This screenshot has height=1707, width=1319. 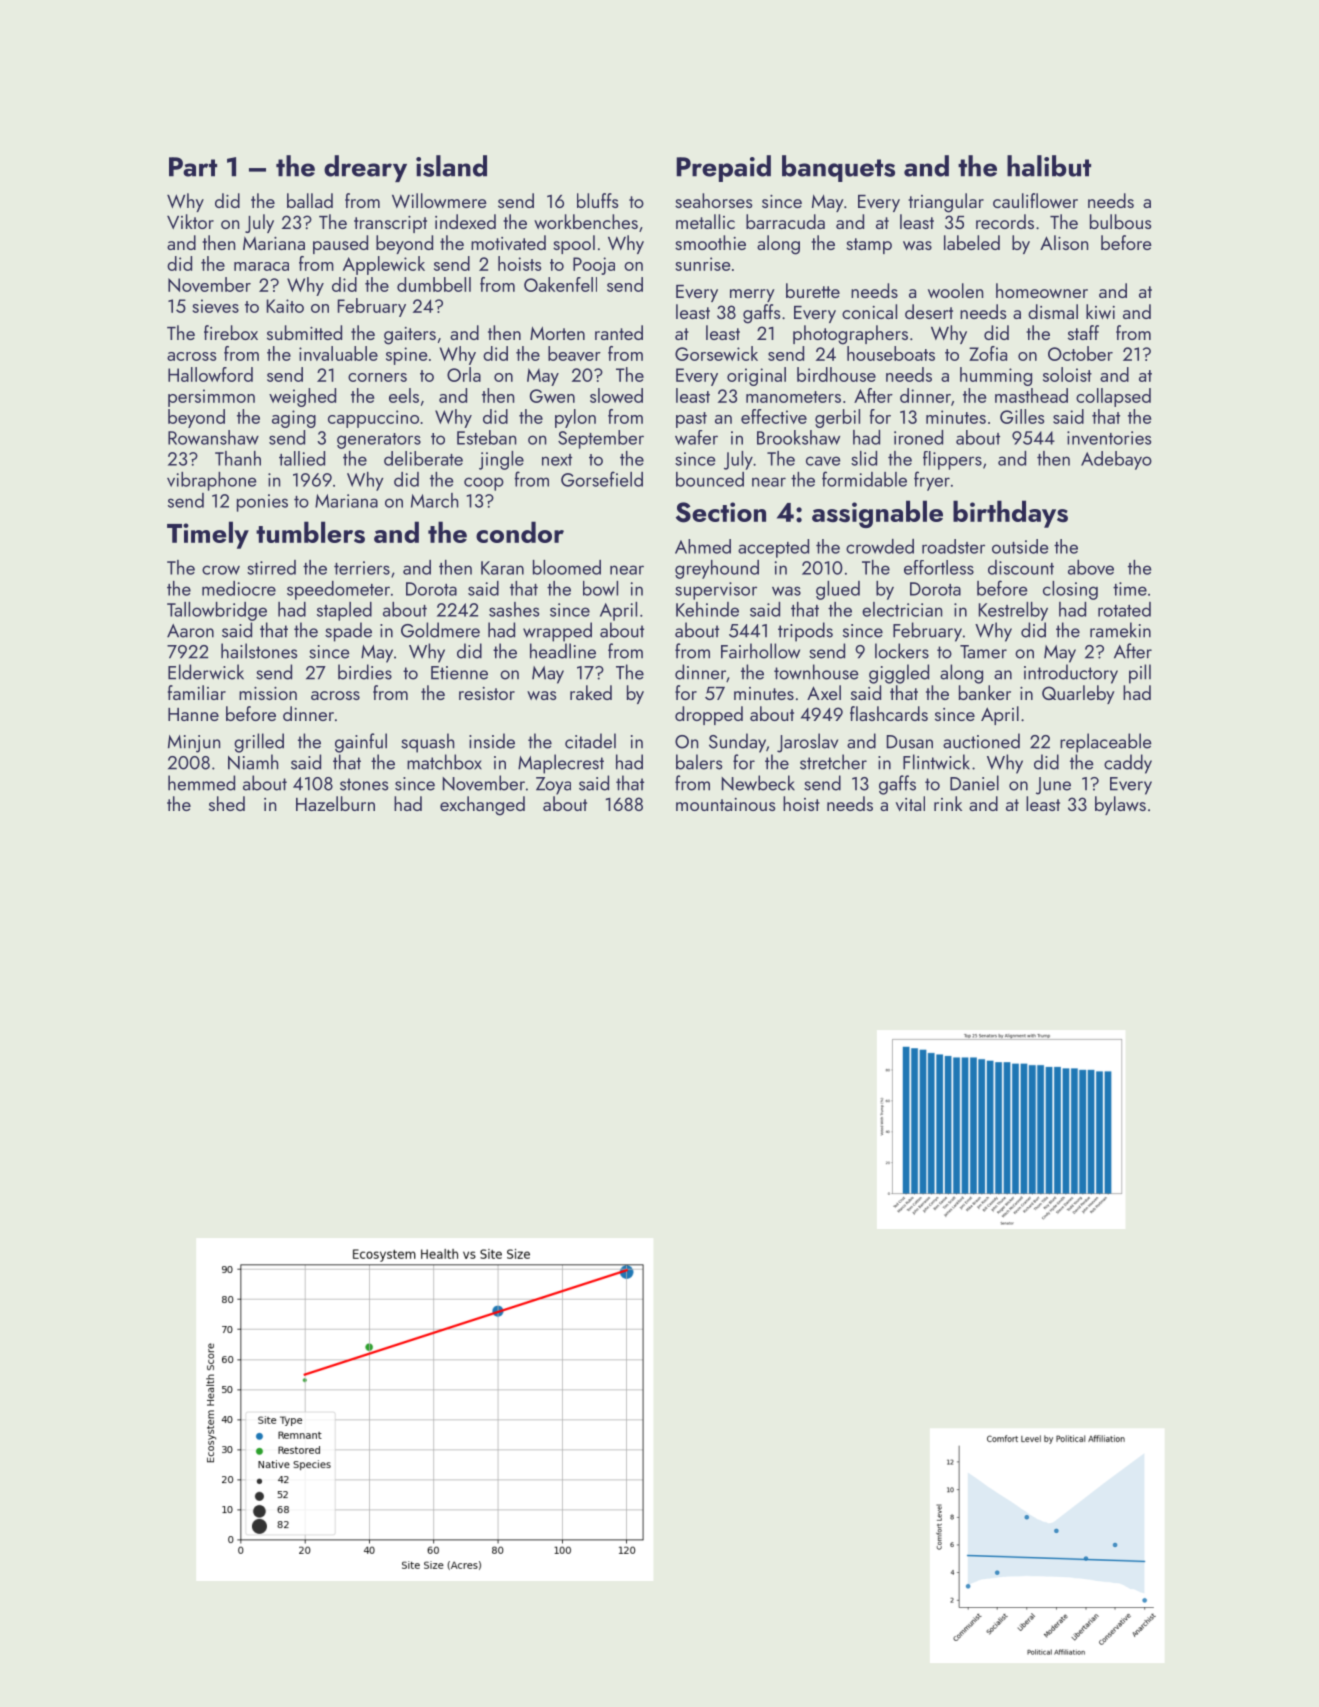 What do you see at coordinates (451, 166) in the screenshot?
I see `island` at bounding box center [451, 166].
